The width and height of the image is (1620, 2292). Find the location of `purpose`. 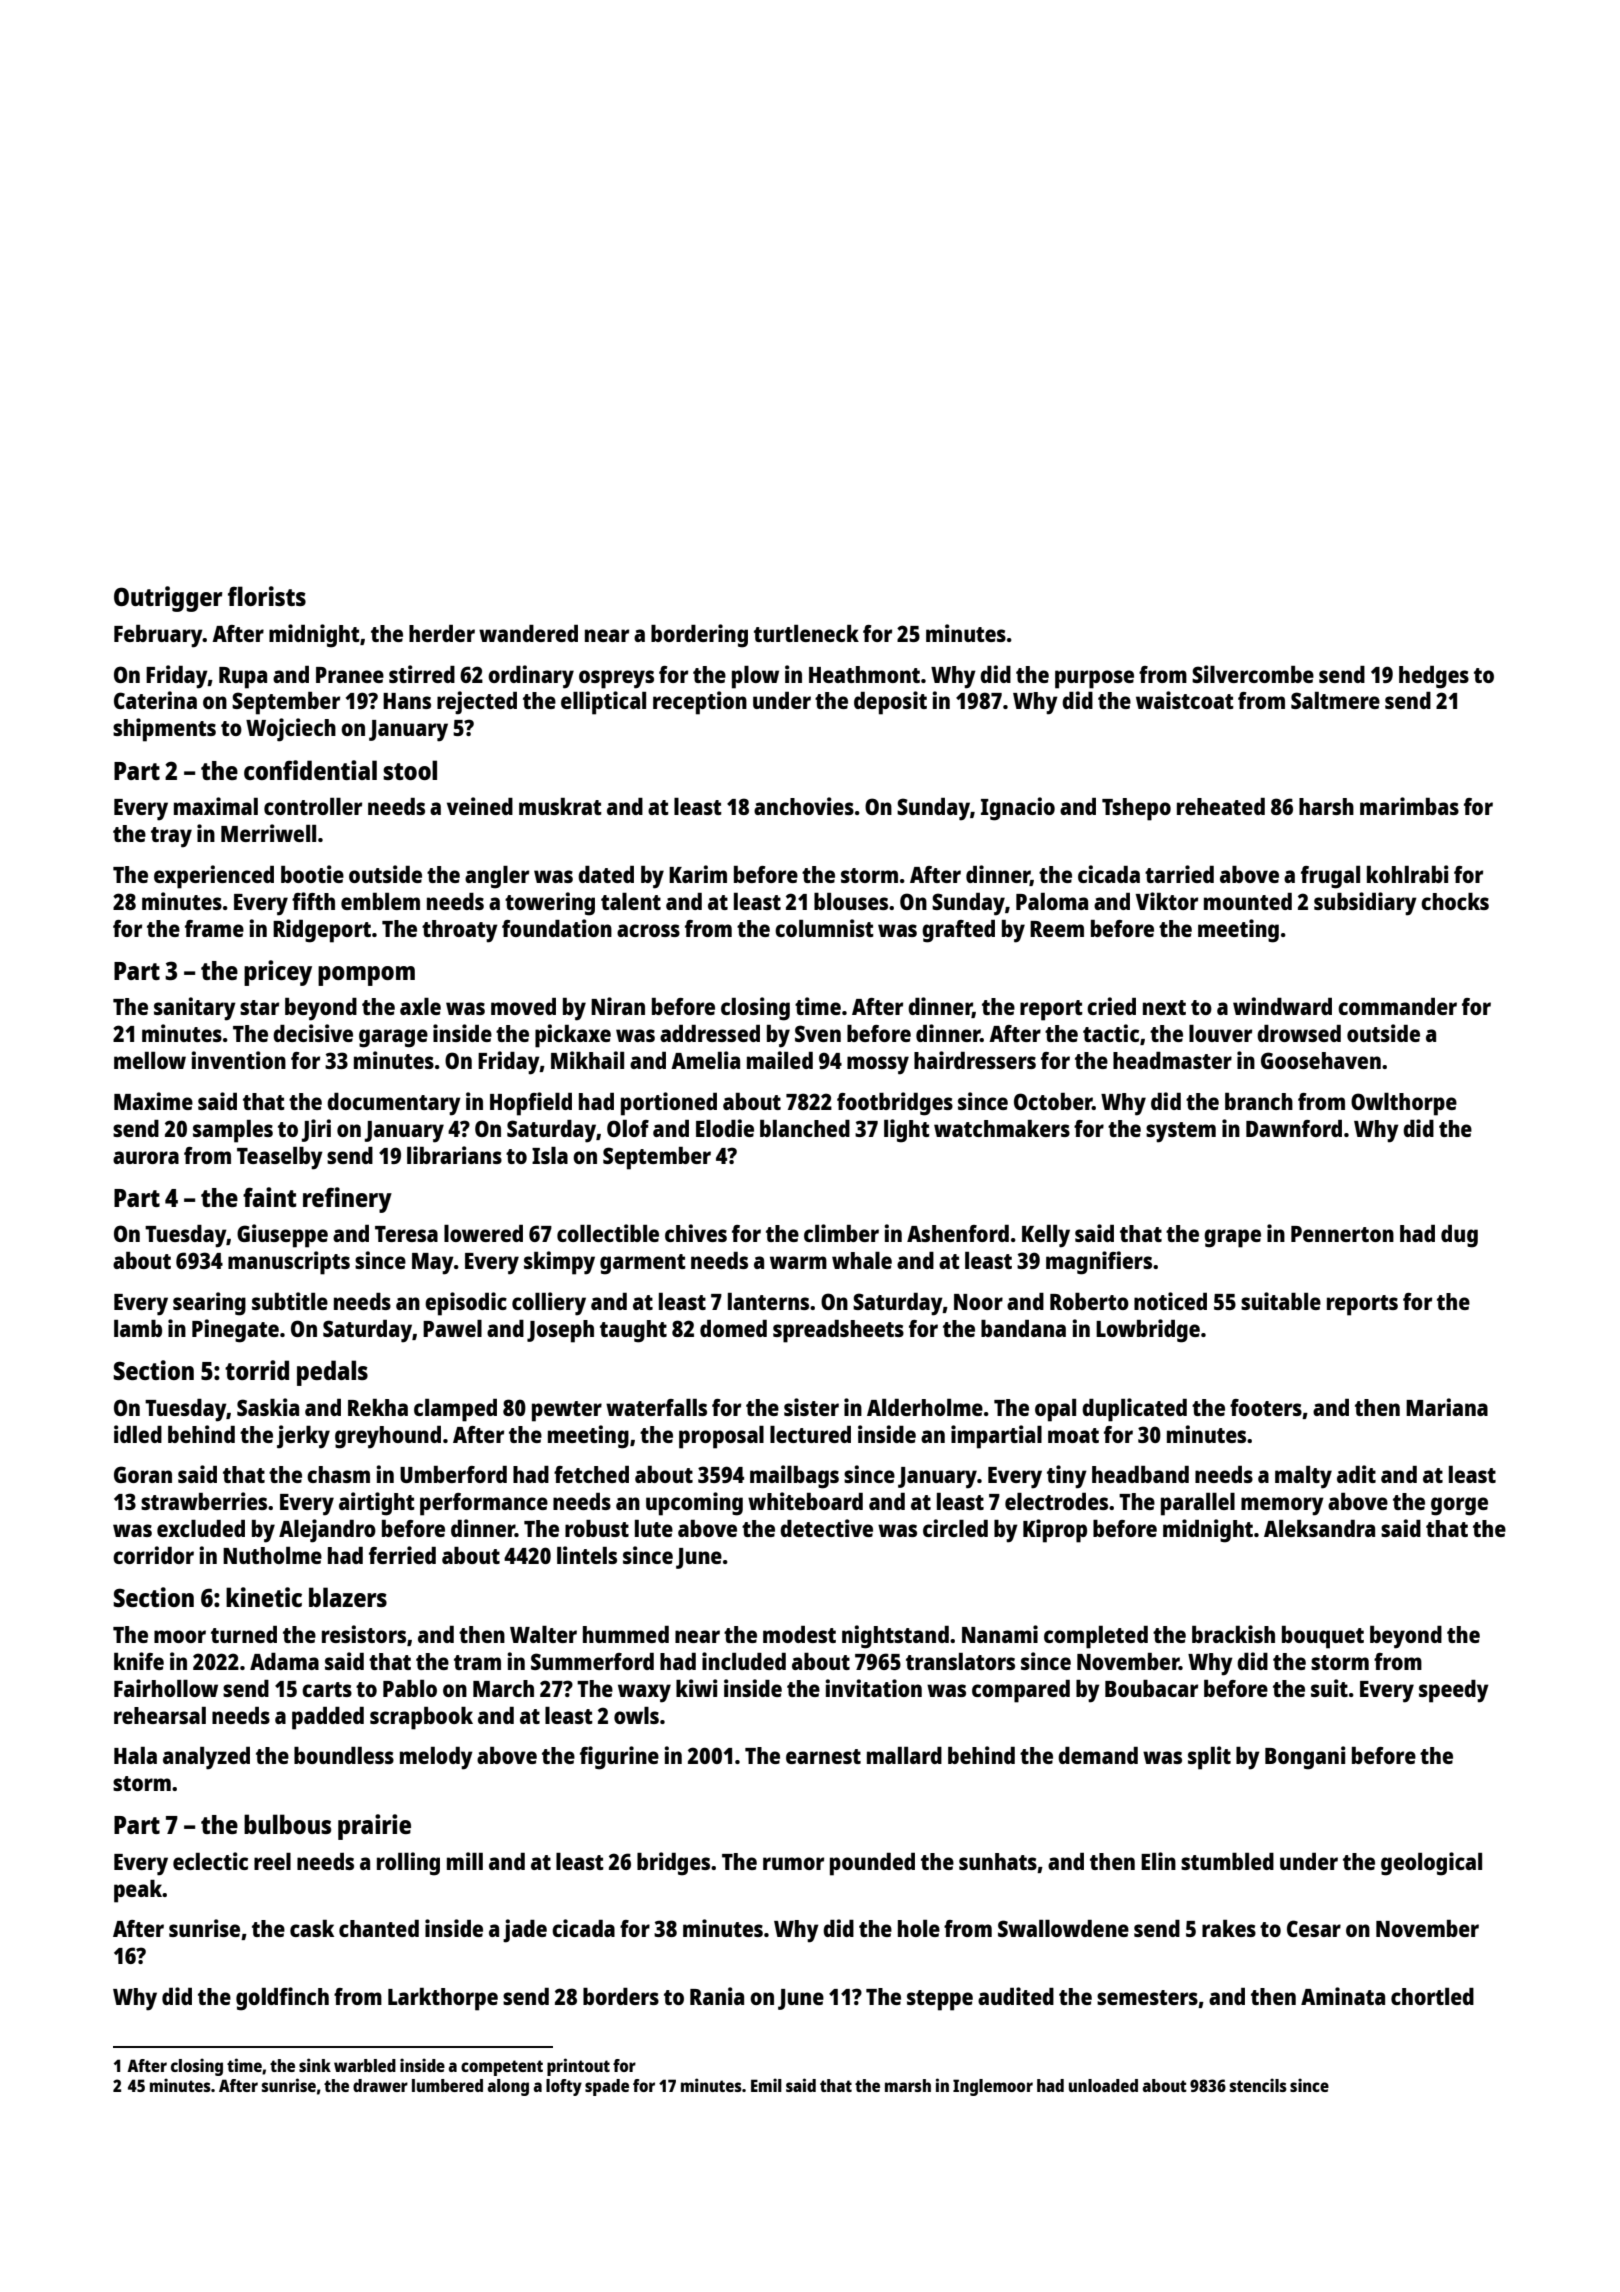

purpose is located at coordinates (1094, 679).
